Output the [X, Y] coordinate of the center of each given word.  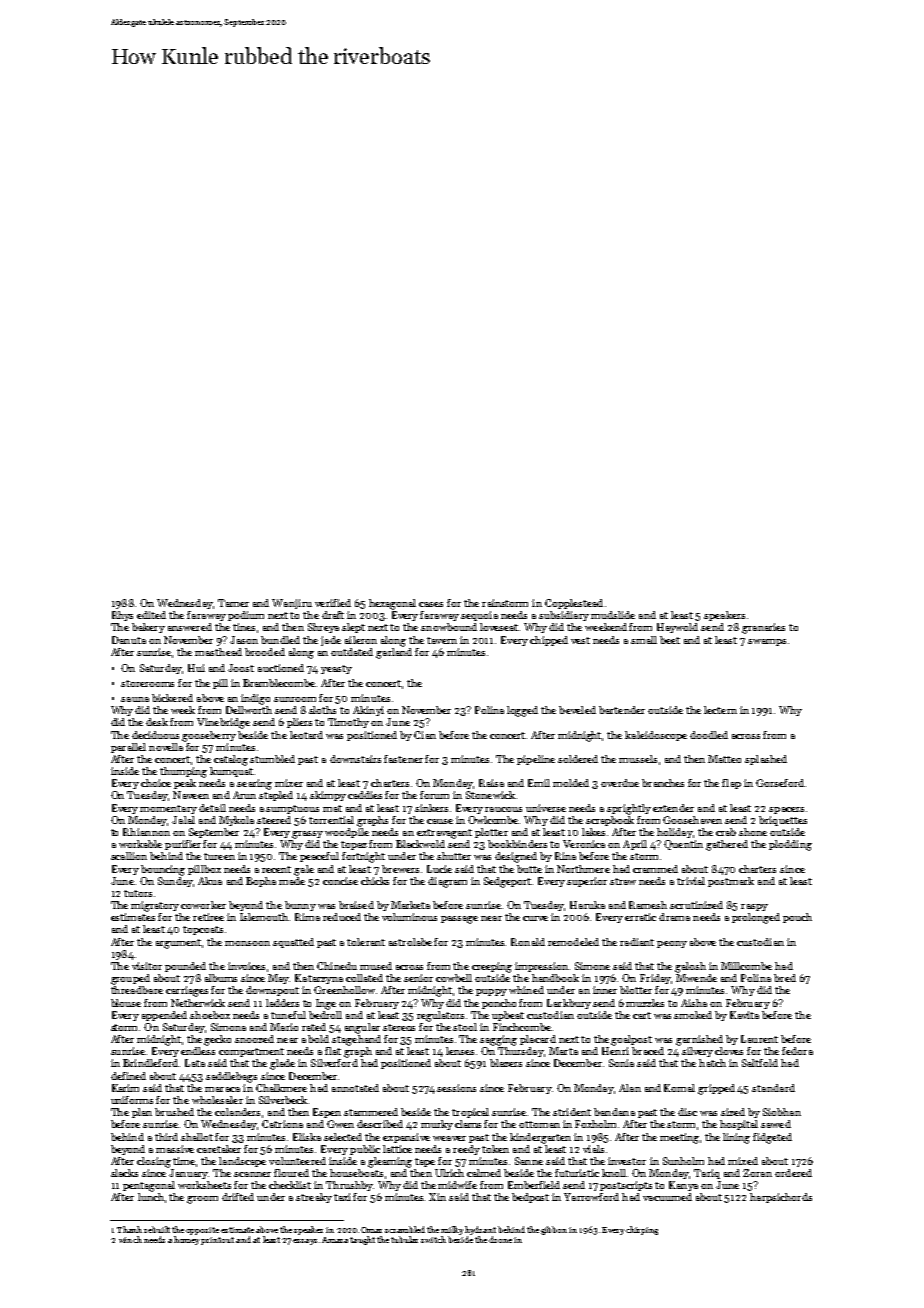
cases [431, 604]
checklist [290, 1185]
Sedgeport [507, 882]
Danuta [129, 640]
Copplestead [574, 604]
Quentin [683, 845]
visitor [147, 966]
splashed [766, 760]
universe [546, 808]
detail [212, 808]
